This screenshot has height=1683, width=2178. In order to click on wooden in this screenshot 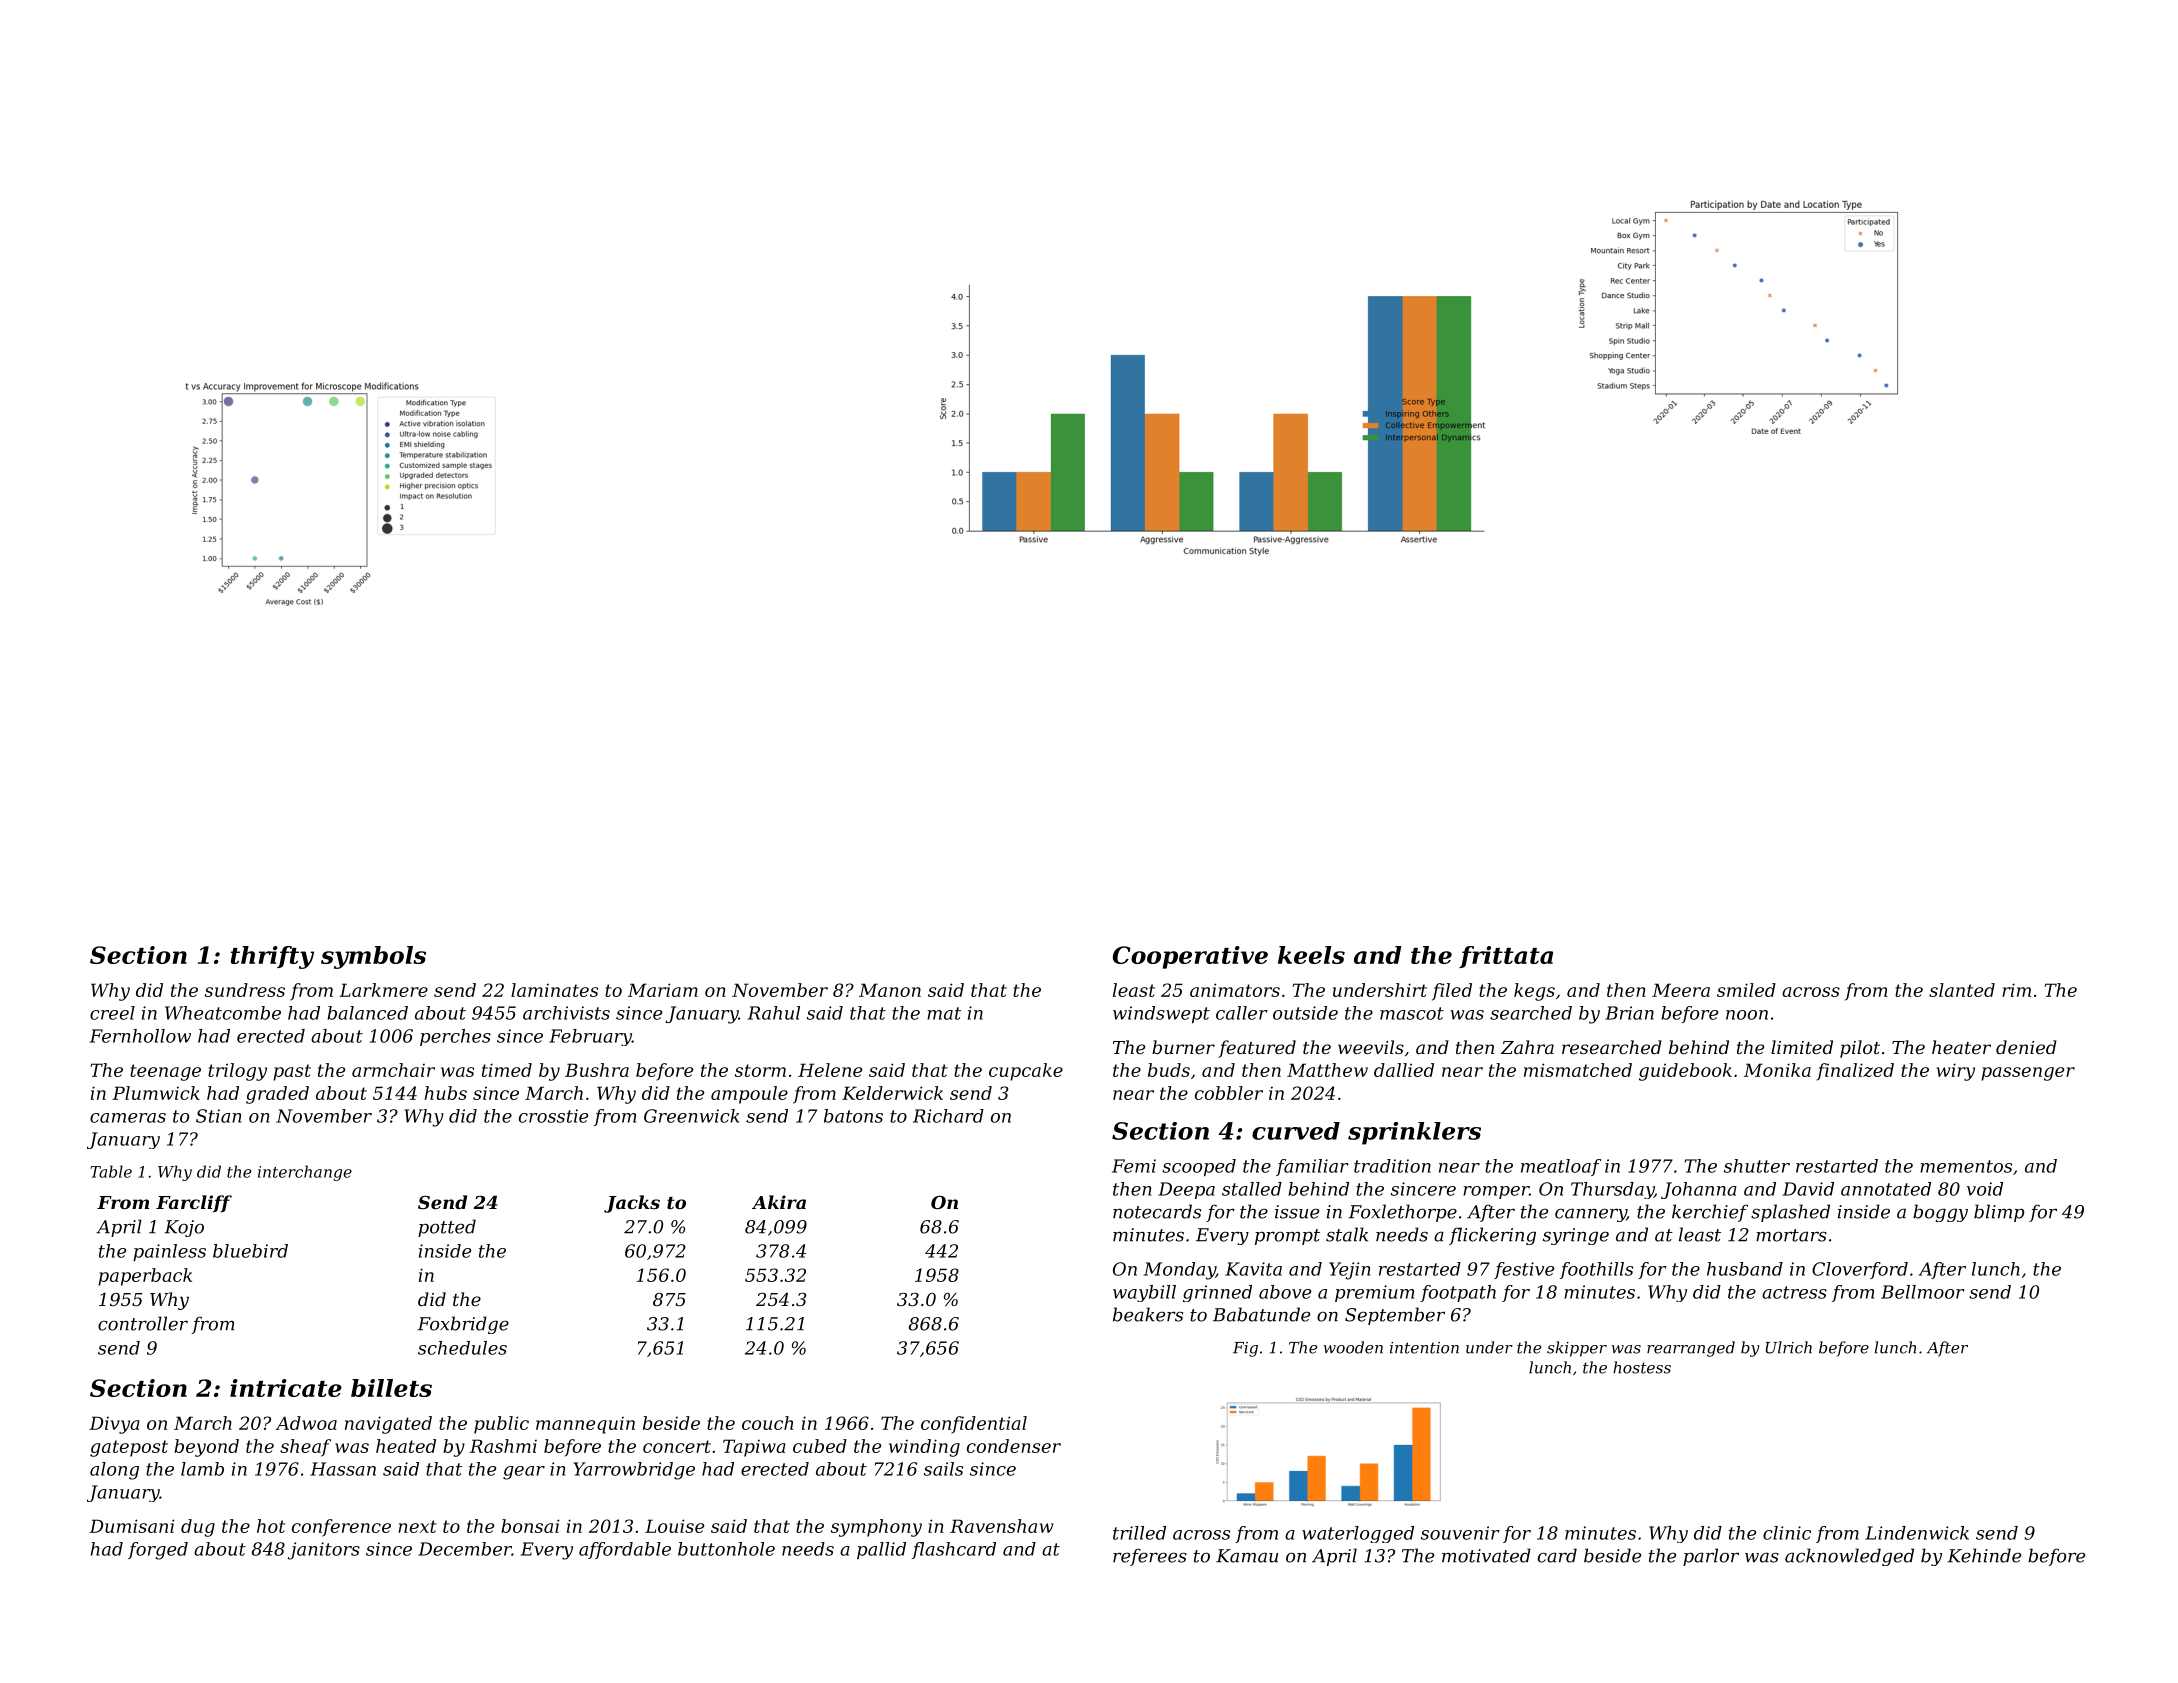, I will do `click(1353, 1347)`.
